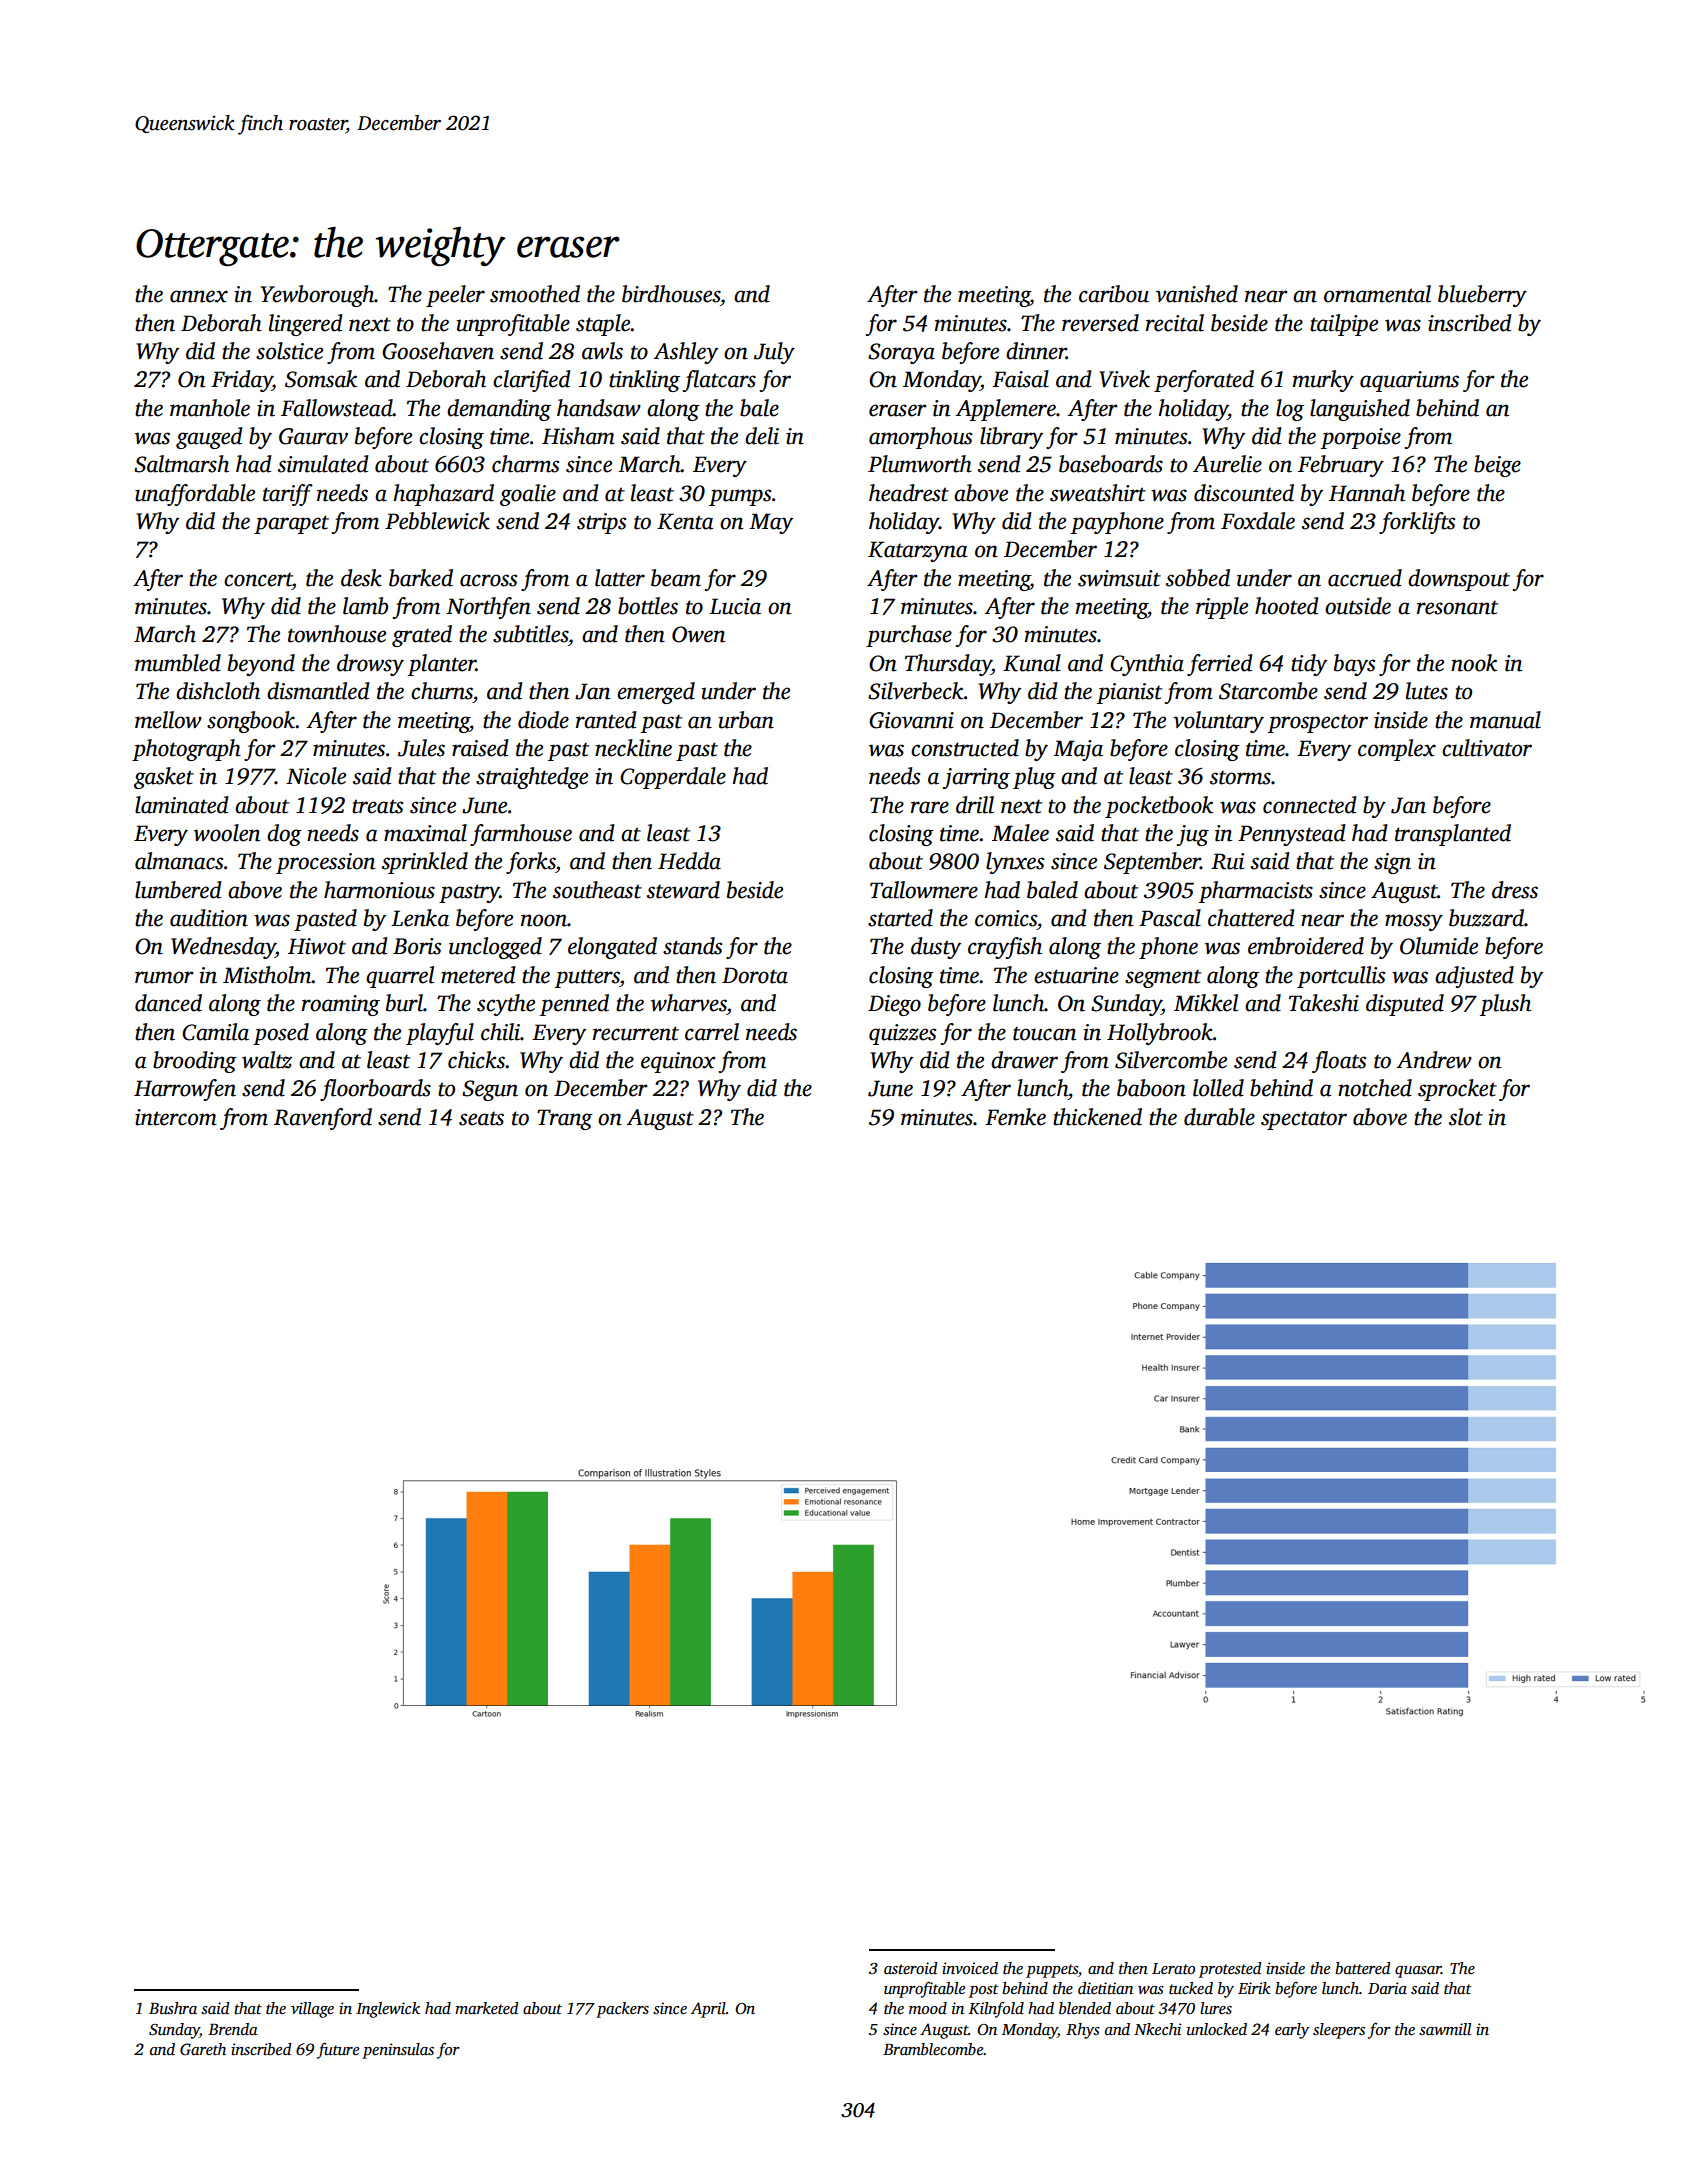  I want to click on blueberry, so click(1482, 296).
